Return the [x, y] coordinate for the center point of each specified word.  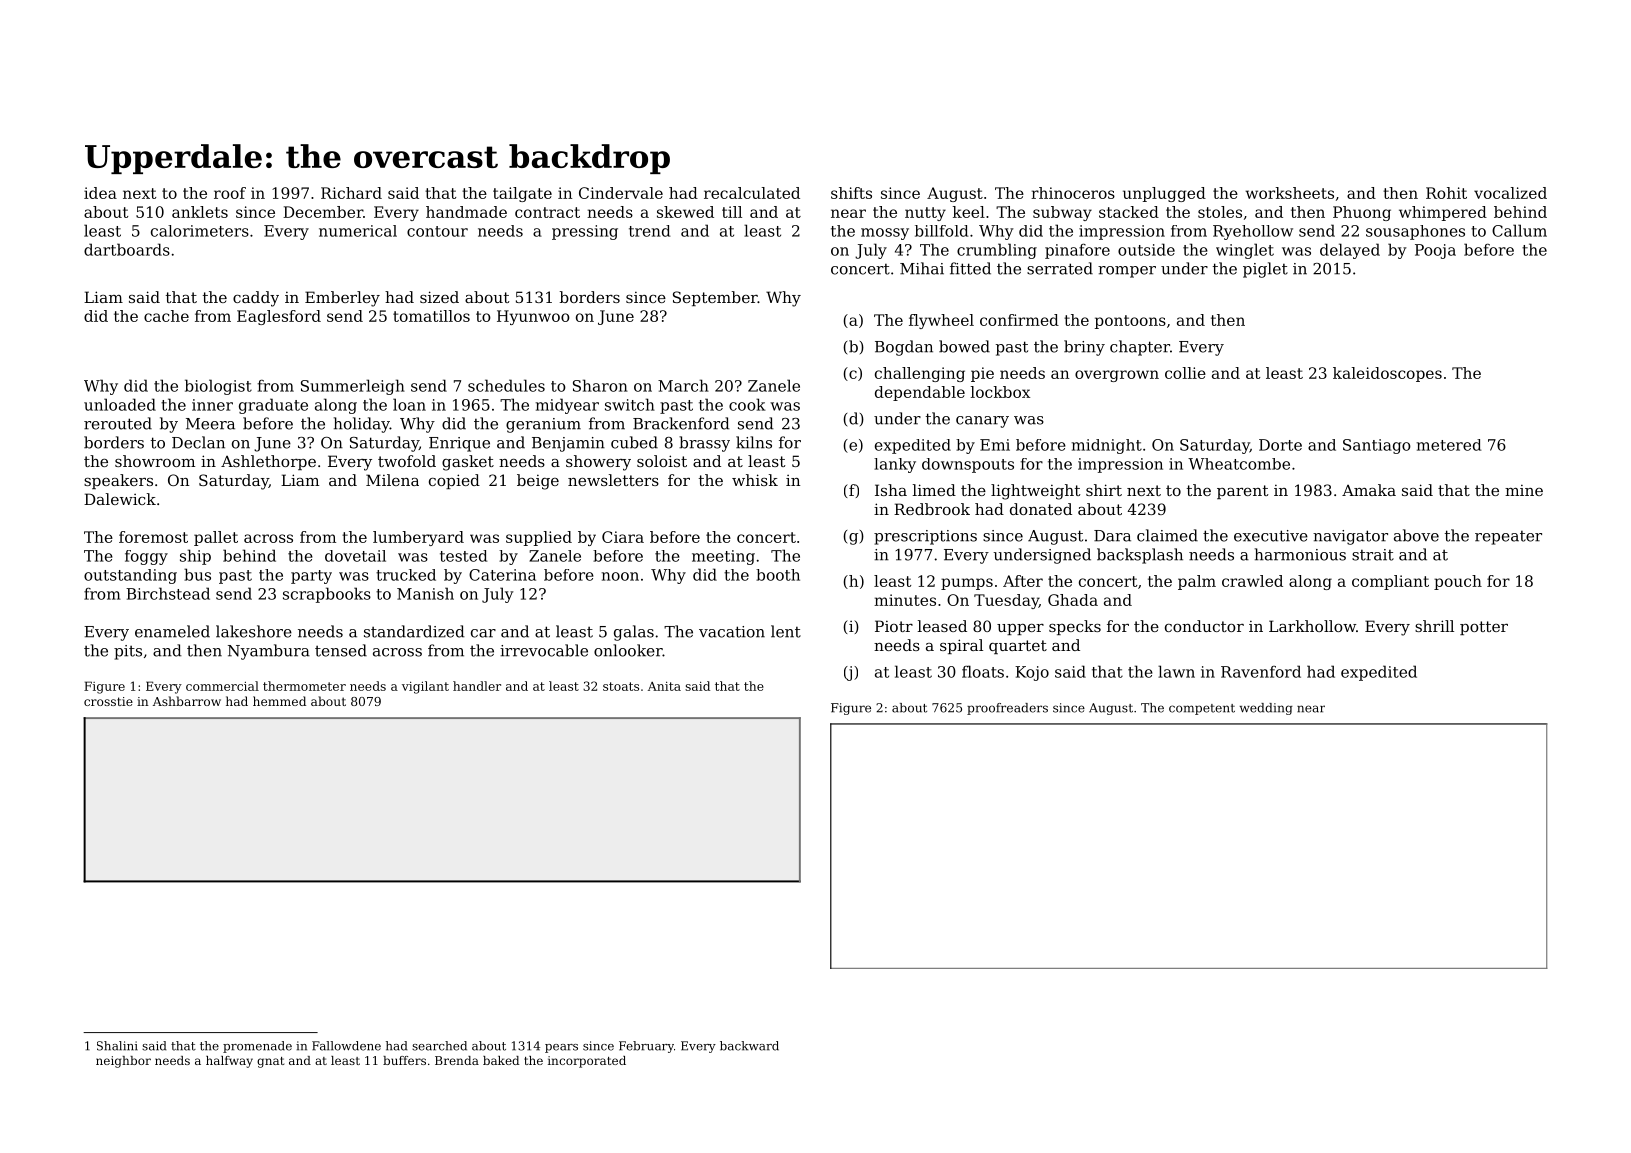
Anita [664, 686]
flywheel [941, 321]
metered [1449, 445]
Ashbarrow [187, 701]
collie [1185, 373]
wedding [1266, 709]
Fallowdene [346, 1046]
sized [439, 297]
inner [212, 405]
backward [749, 1046]
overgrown [1117, 376]
